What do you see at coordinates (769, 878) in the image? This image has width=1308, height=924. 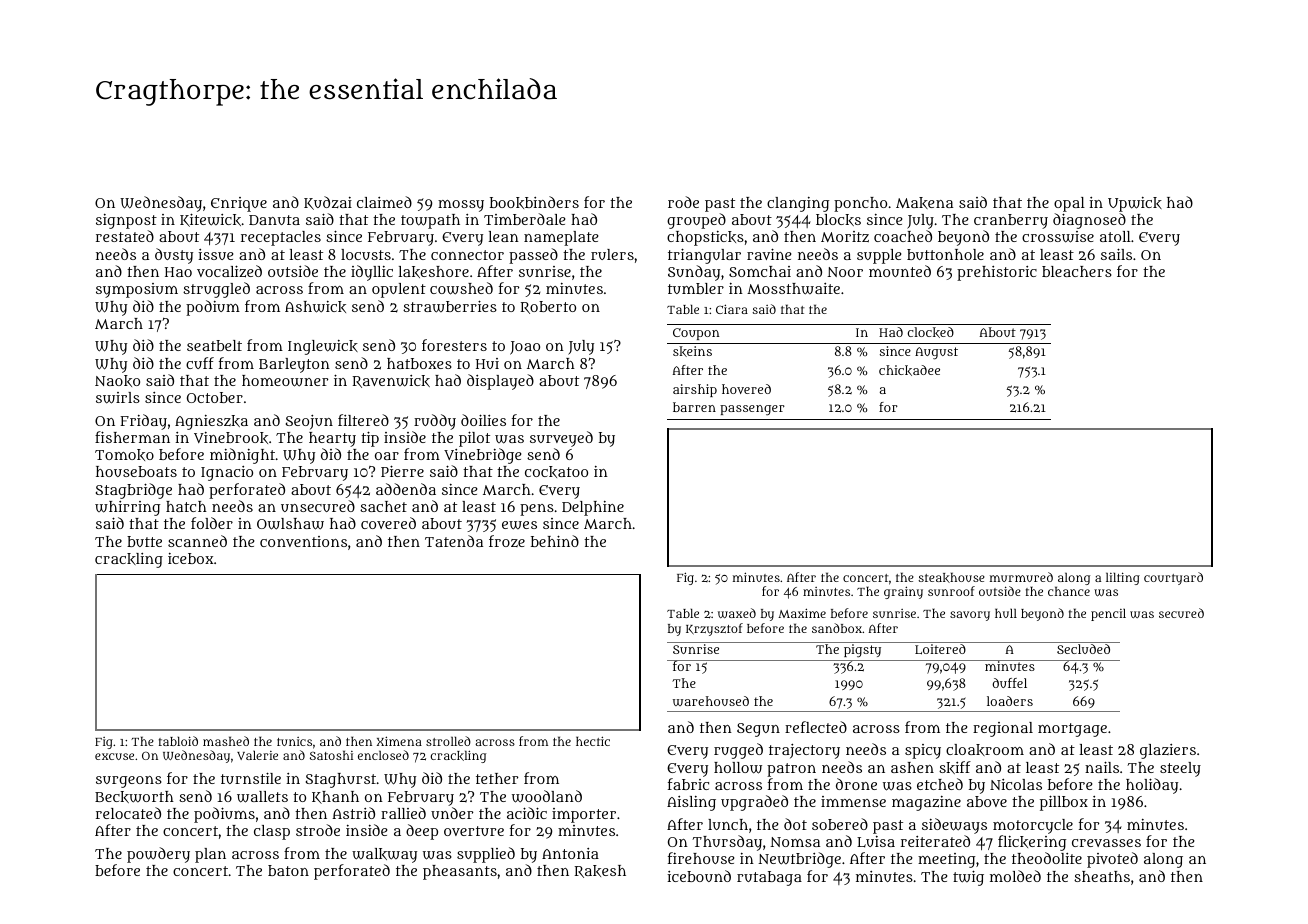 I see `rutabaga` at bounding box center [769, 878].
